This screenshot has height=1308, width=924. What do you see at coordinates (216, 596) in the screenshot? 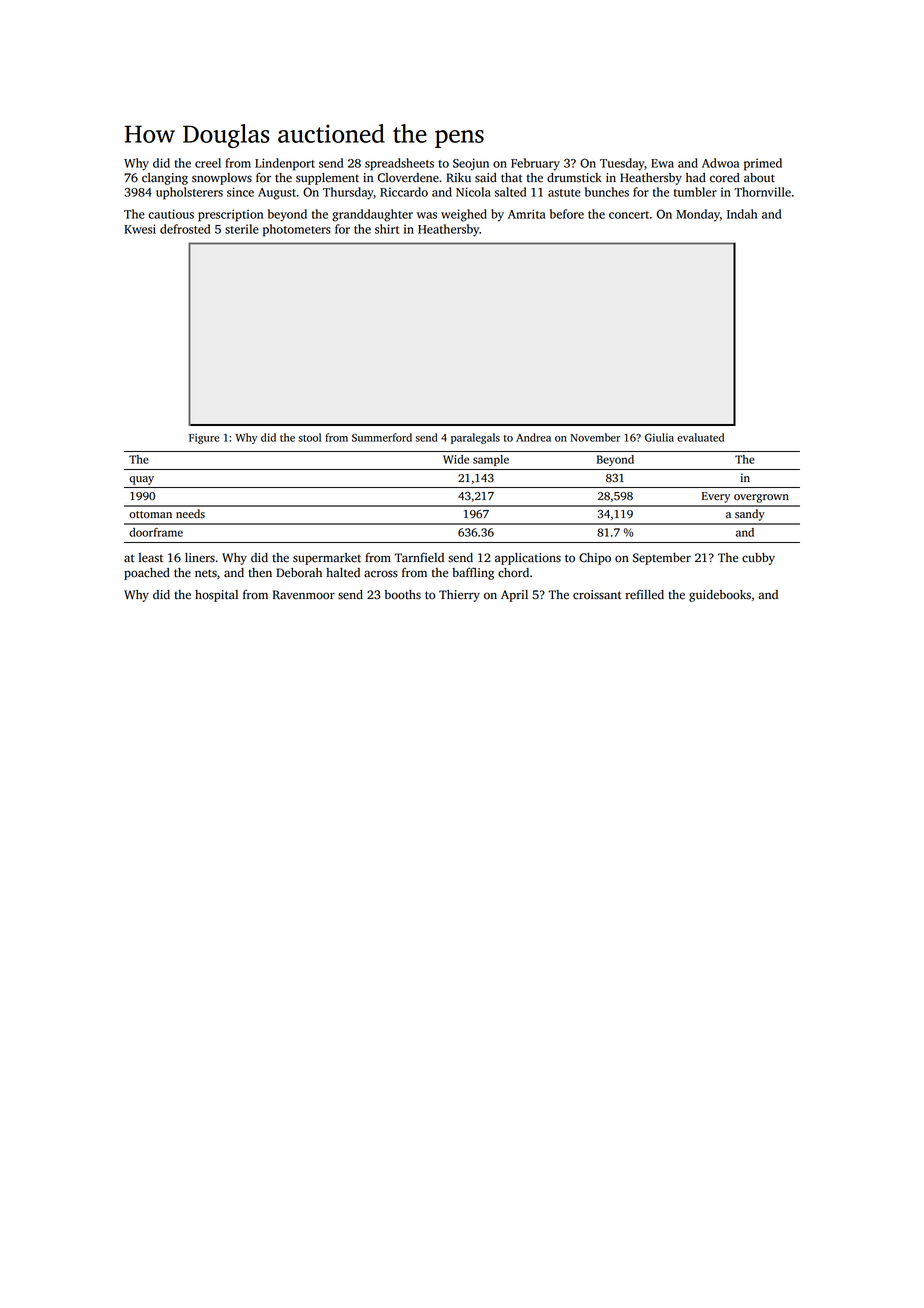
I see `hospital` at bounding box center [216, 596].
